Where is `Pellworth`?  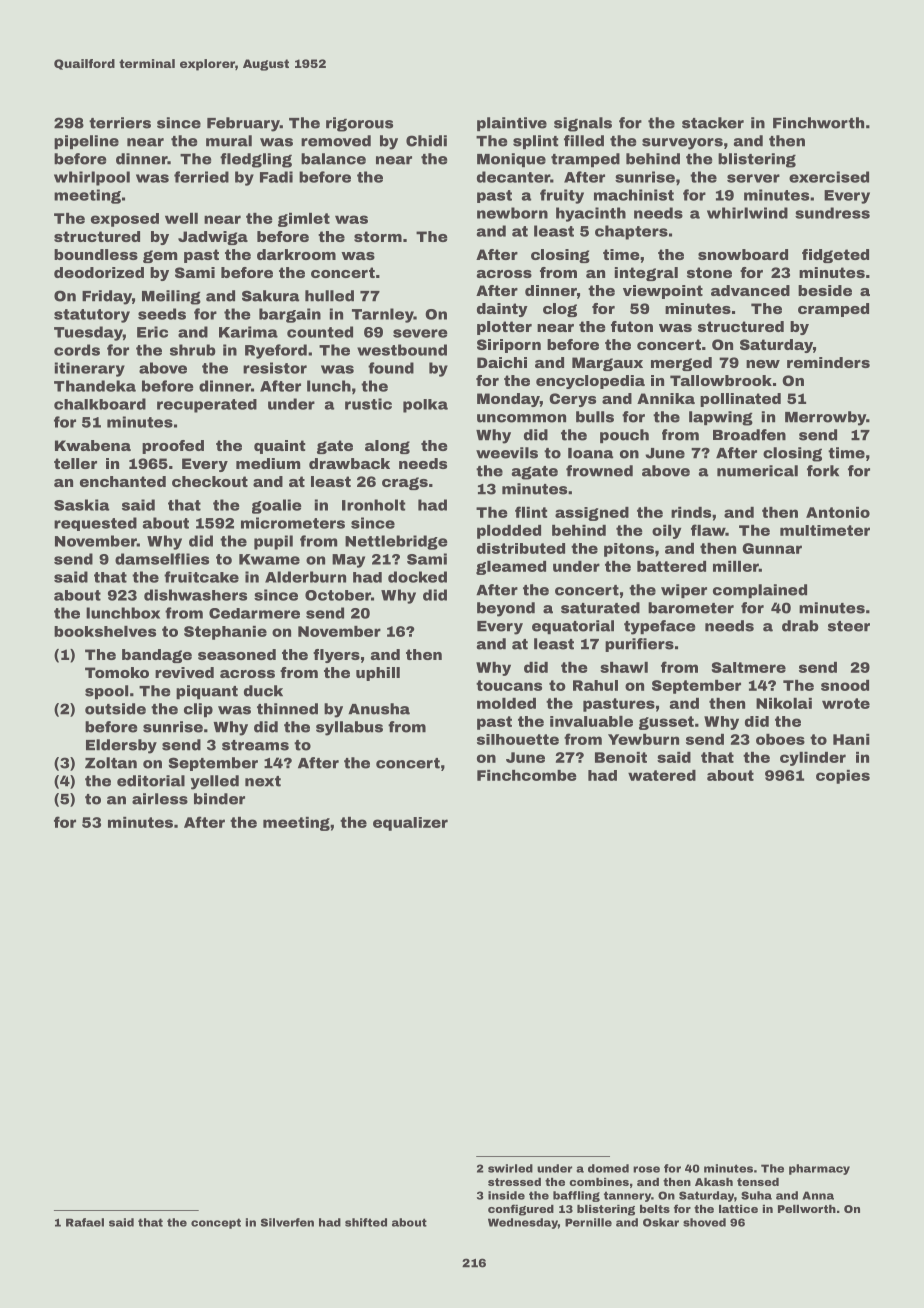 Pellworth is located at coordinates (807, 1209).
